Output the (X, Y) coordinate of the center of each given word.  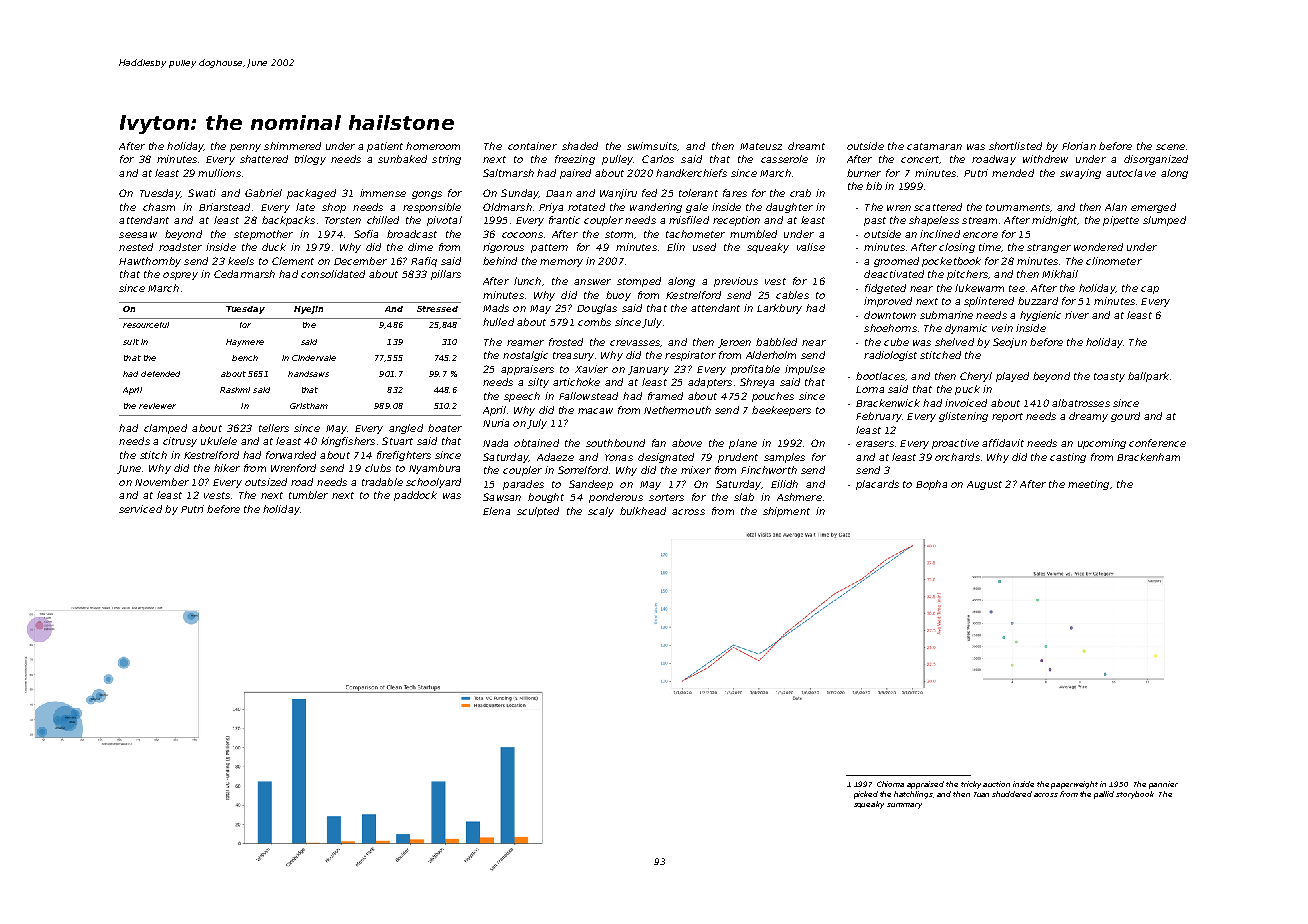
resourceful (146, 325)
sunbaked (402, 159)
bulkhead (643, 511)
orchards (957, 457)
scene (1170, 147)
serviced (140, 509)
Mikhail (1060, 274)
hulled (498, 322)
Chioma (890, 784)
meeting (1088, 485)
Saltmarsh (508, 173)
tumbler (308, 495)
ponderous (616, 498)
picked (866, 795)
